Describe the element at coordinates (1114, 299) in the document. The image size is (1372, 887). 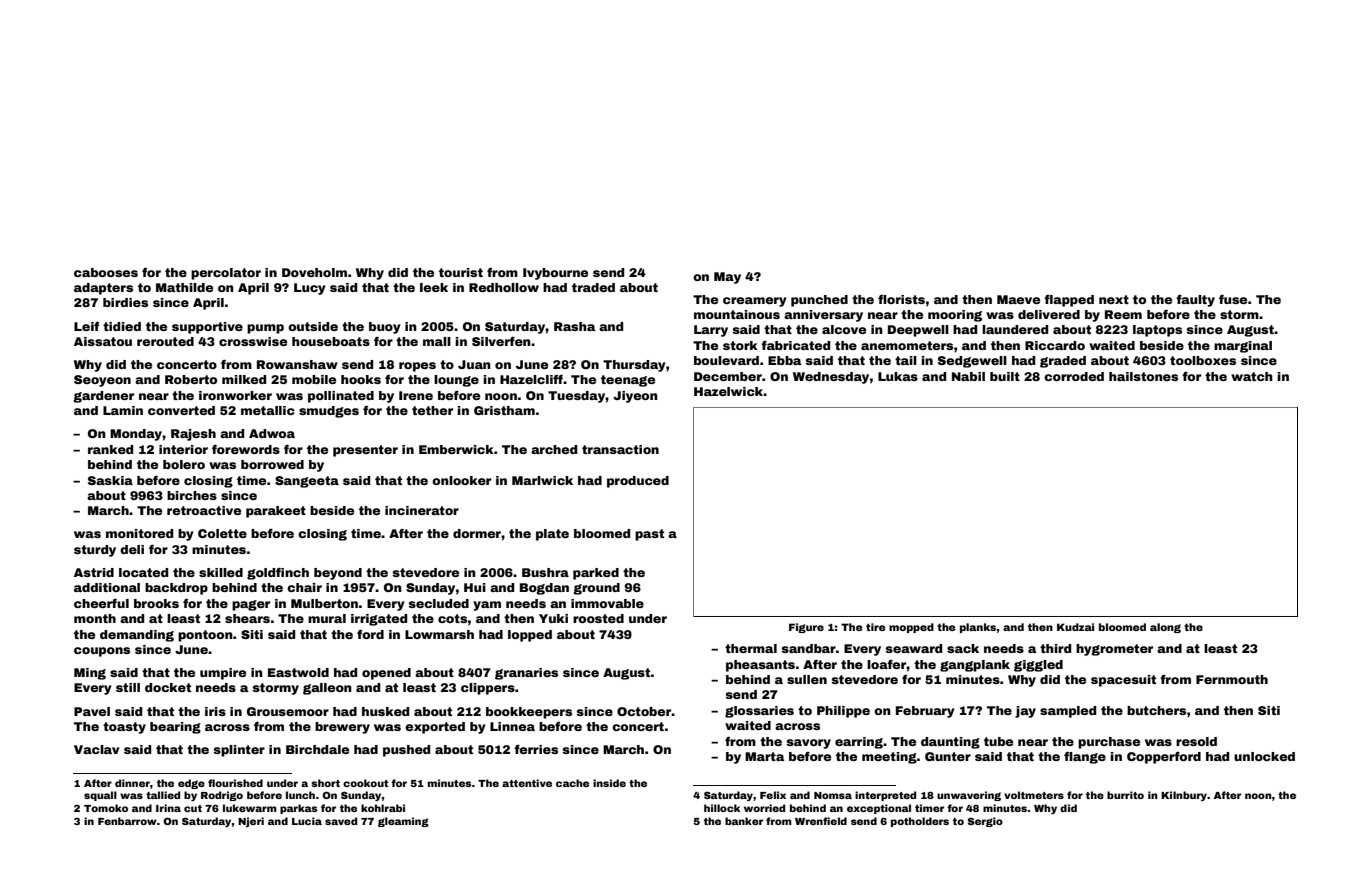
I see `next` at that location.
